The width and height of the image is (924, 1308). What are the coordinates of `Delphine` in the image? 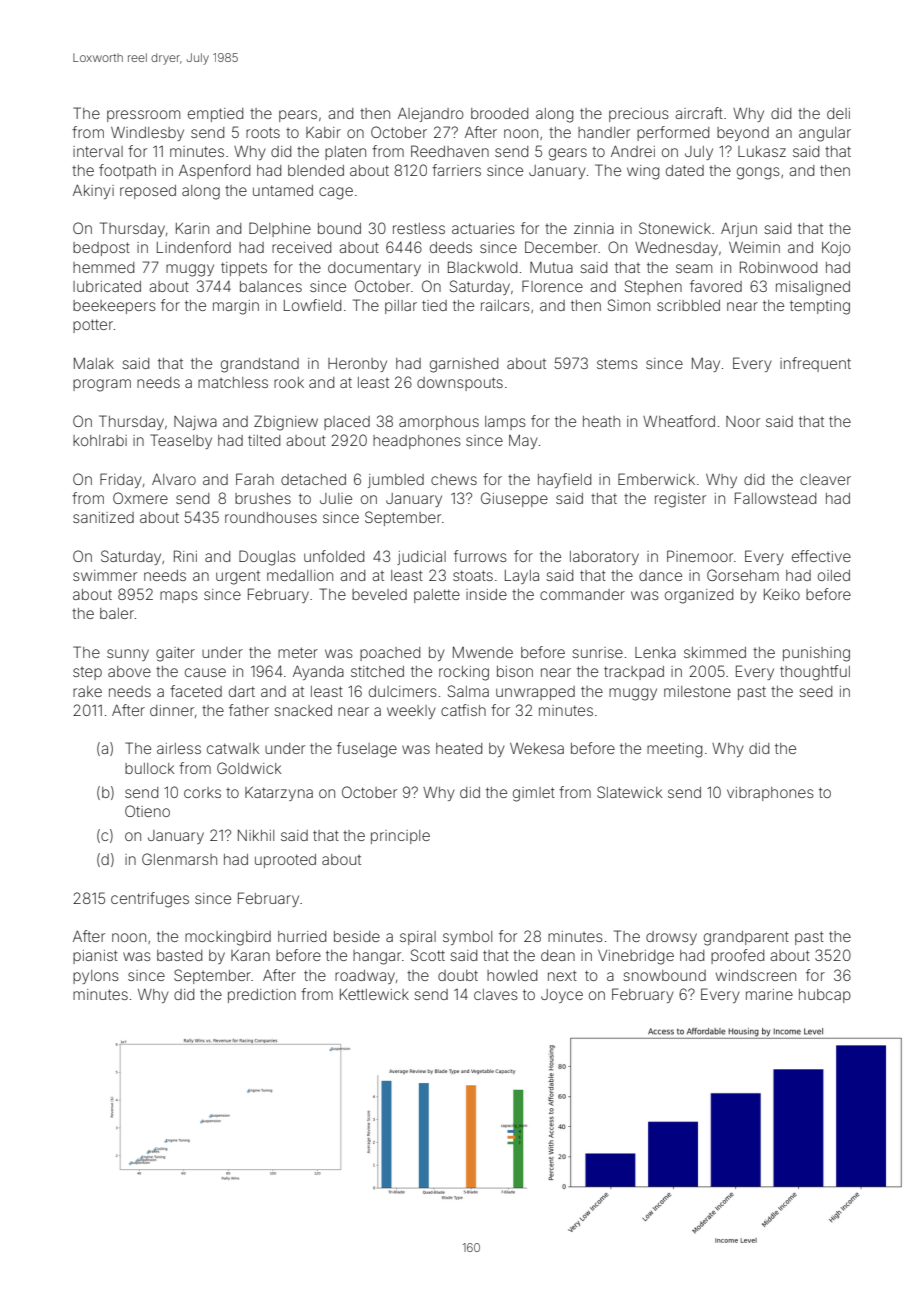 It's located at (280, 229).
